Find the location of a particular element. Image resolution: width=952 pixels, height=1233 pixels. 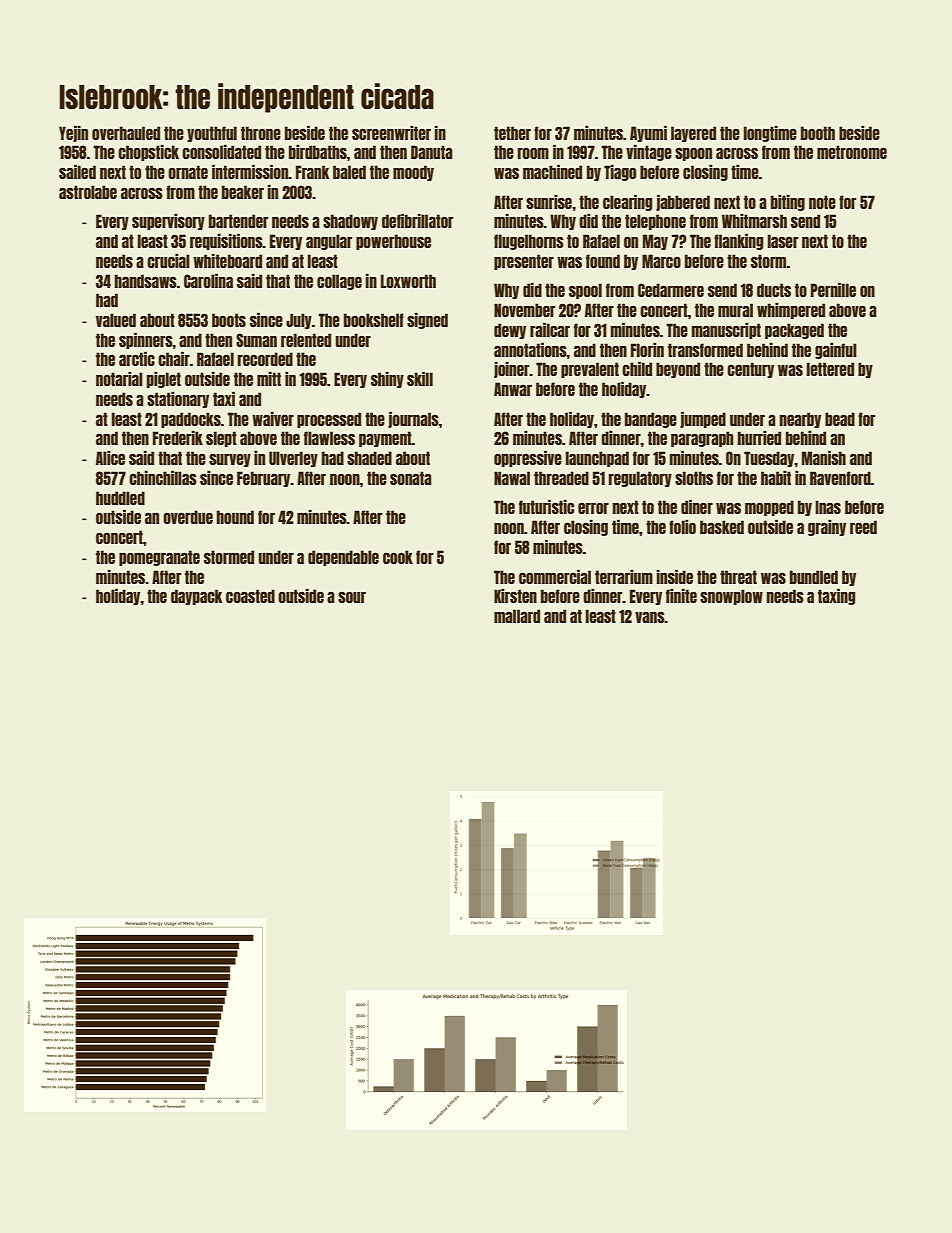

room is located at coordinates (533, 153).
